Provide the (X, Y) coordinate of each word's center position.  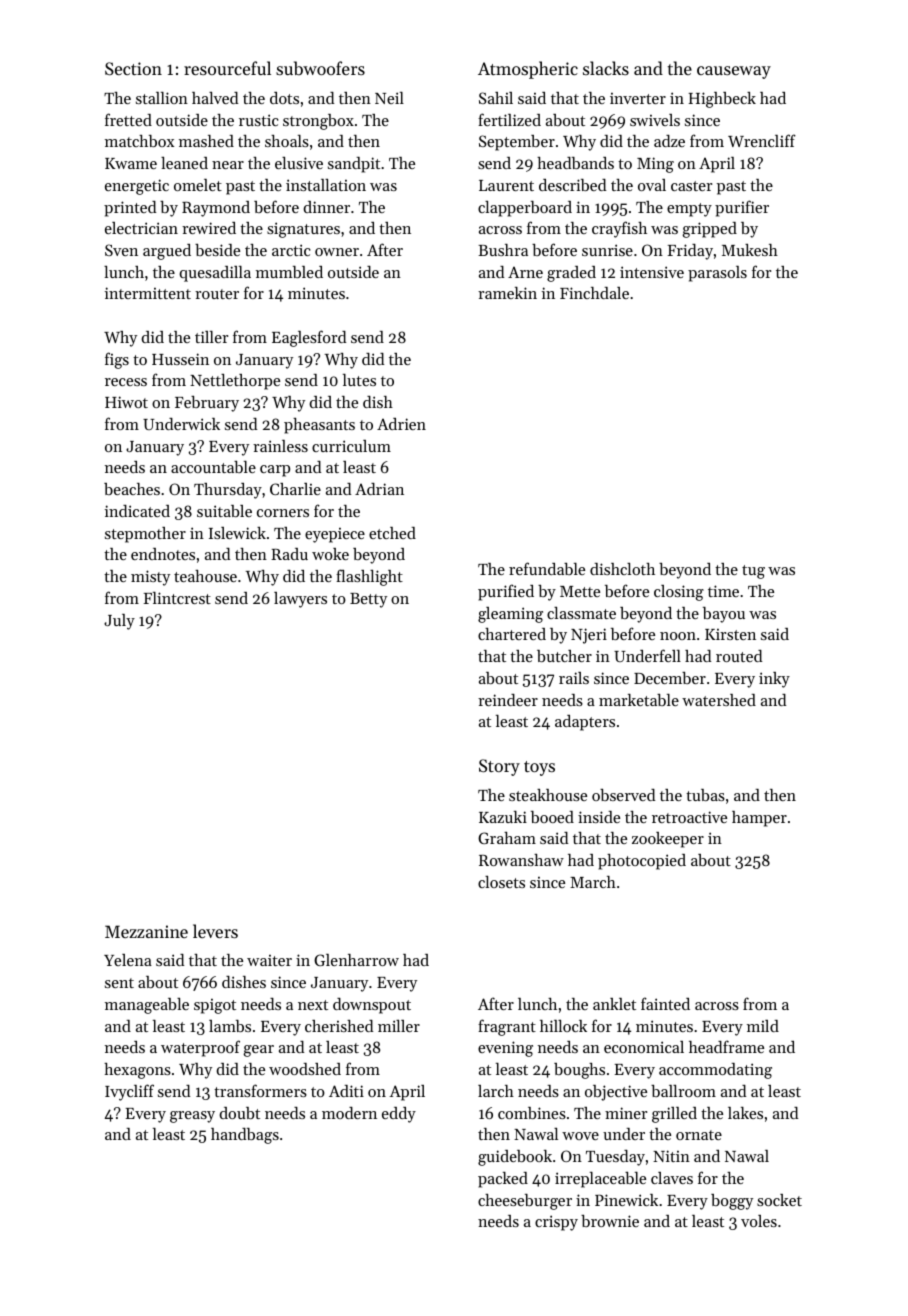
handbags (245, 1136)
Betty (368, 600)
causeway (734, 72)
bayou (724, 615)
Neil (389, 98)
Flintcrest (177, 598)
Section (133, 68)
